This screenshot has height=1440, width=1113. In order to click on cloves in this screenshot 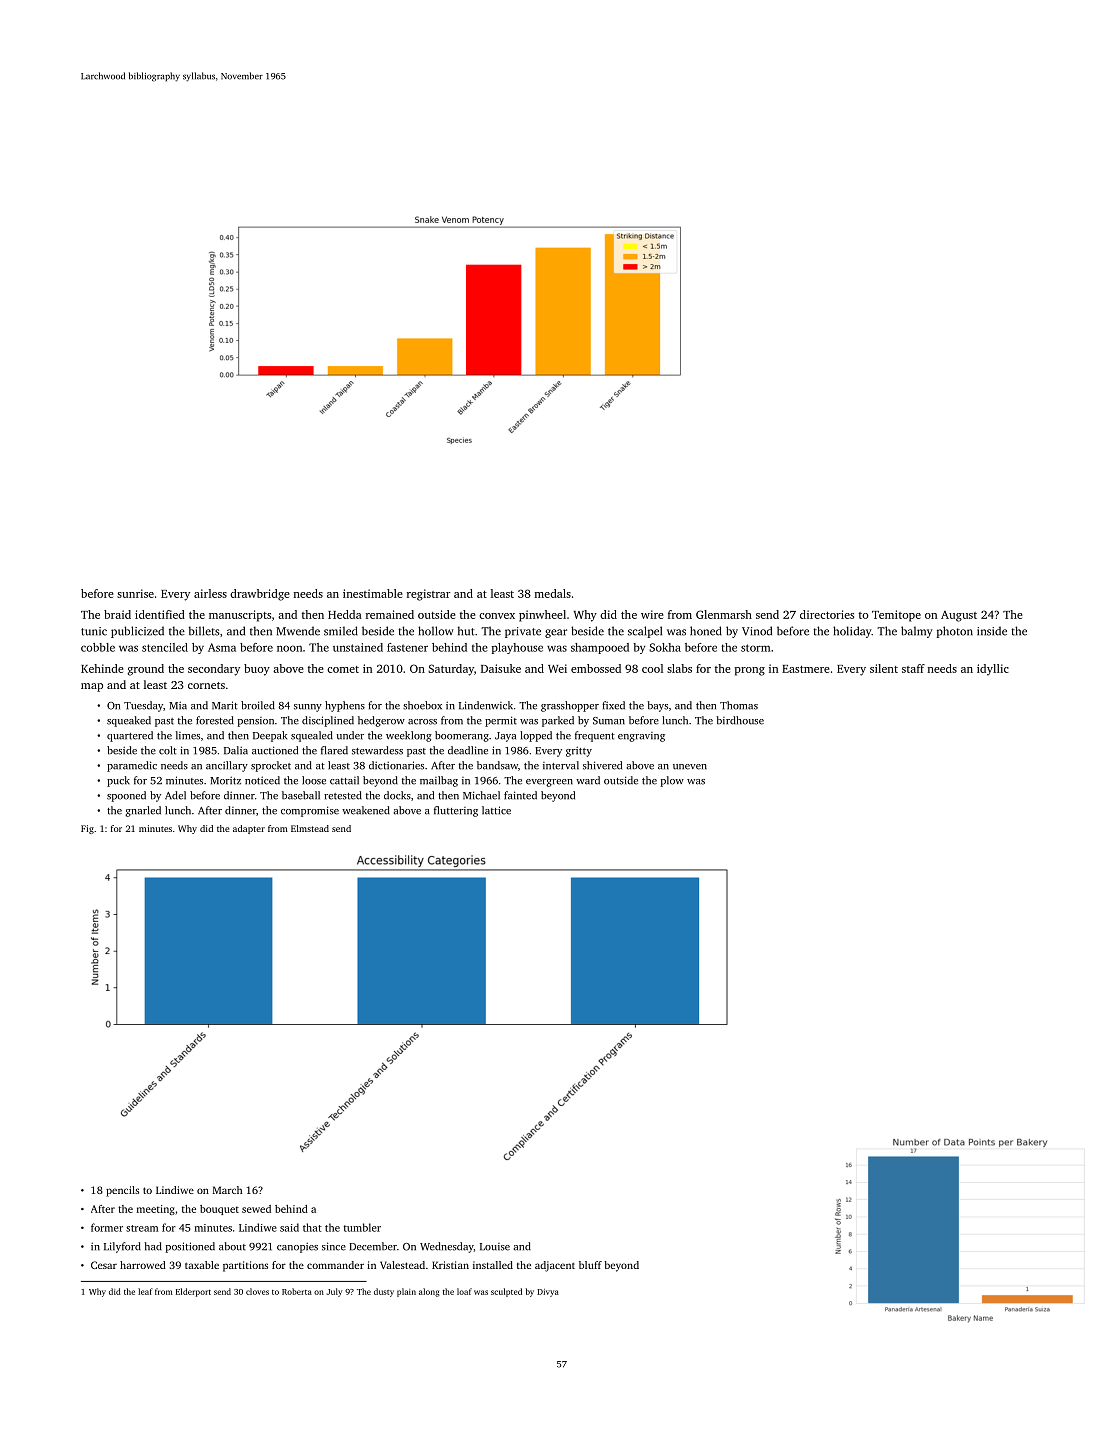, I will do `click(257, 1291)`.
